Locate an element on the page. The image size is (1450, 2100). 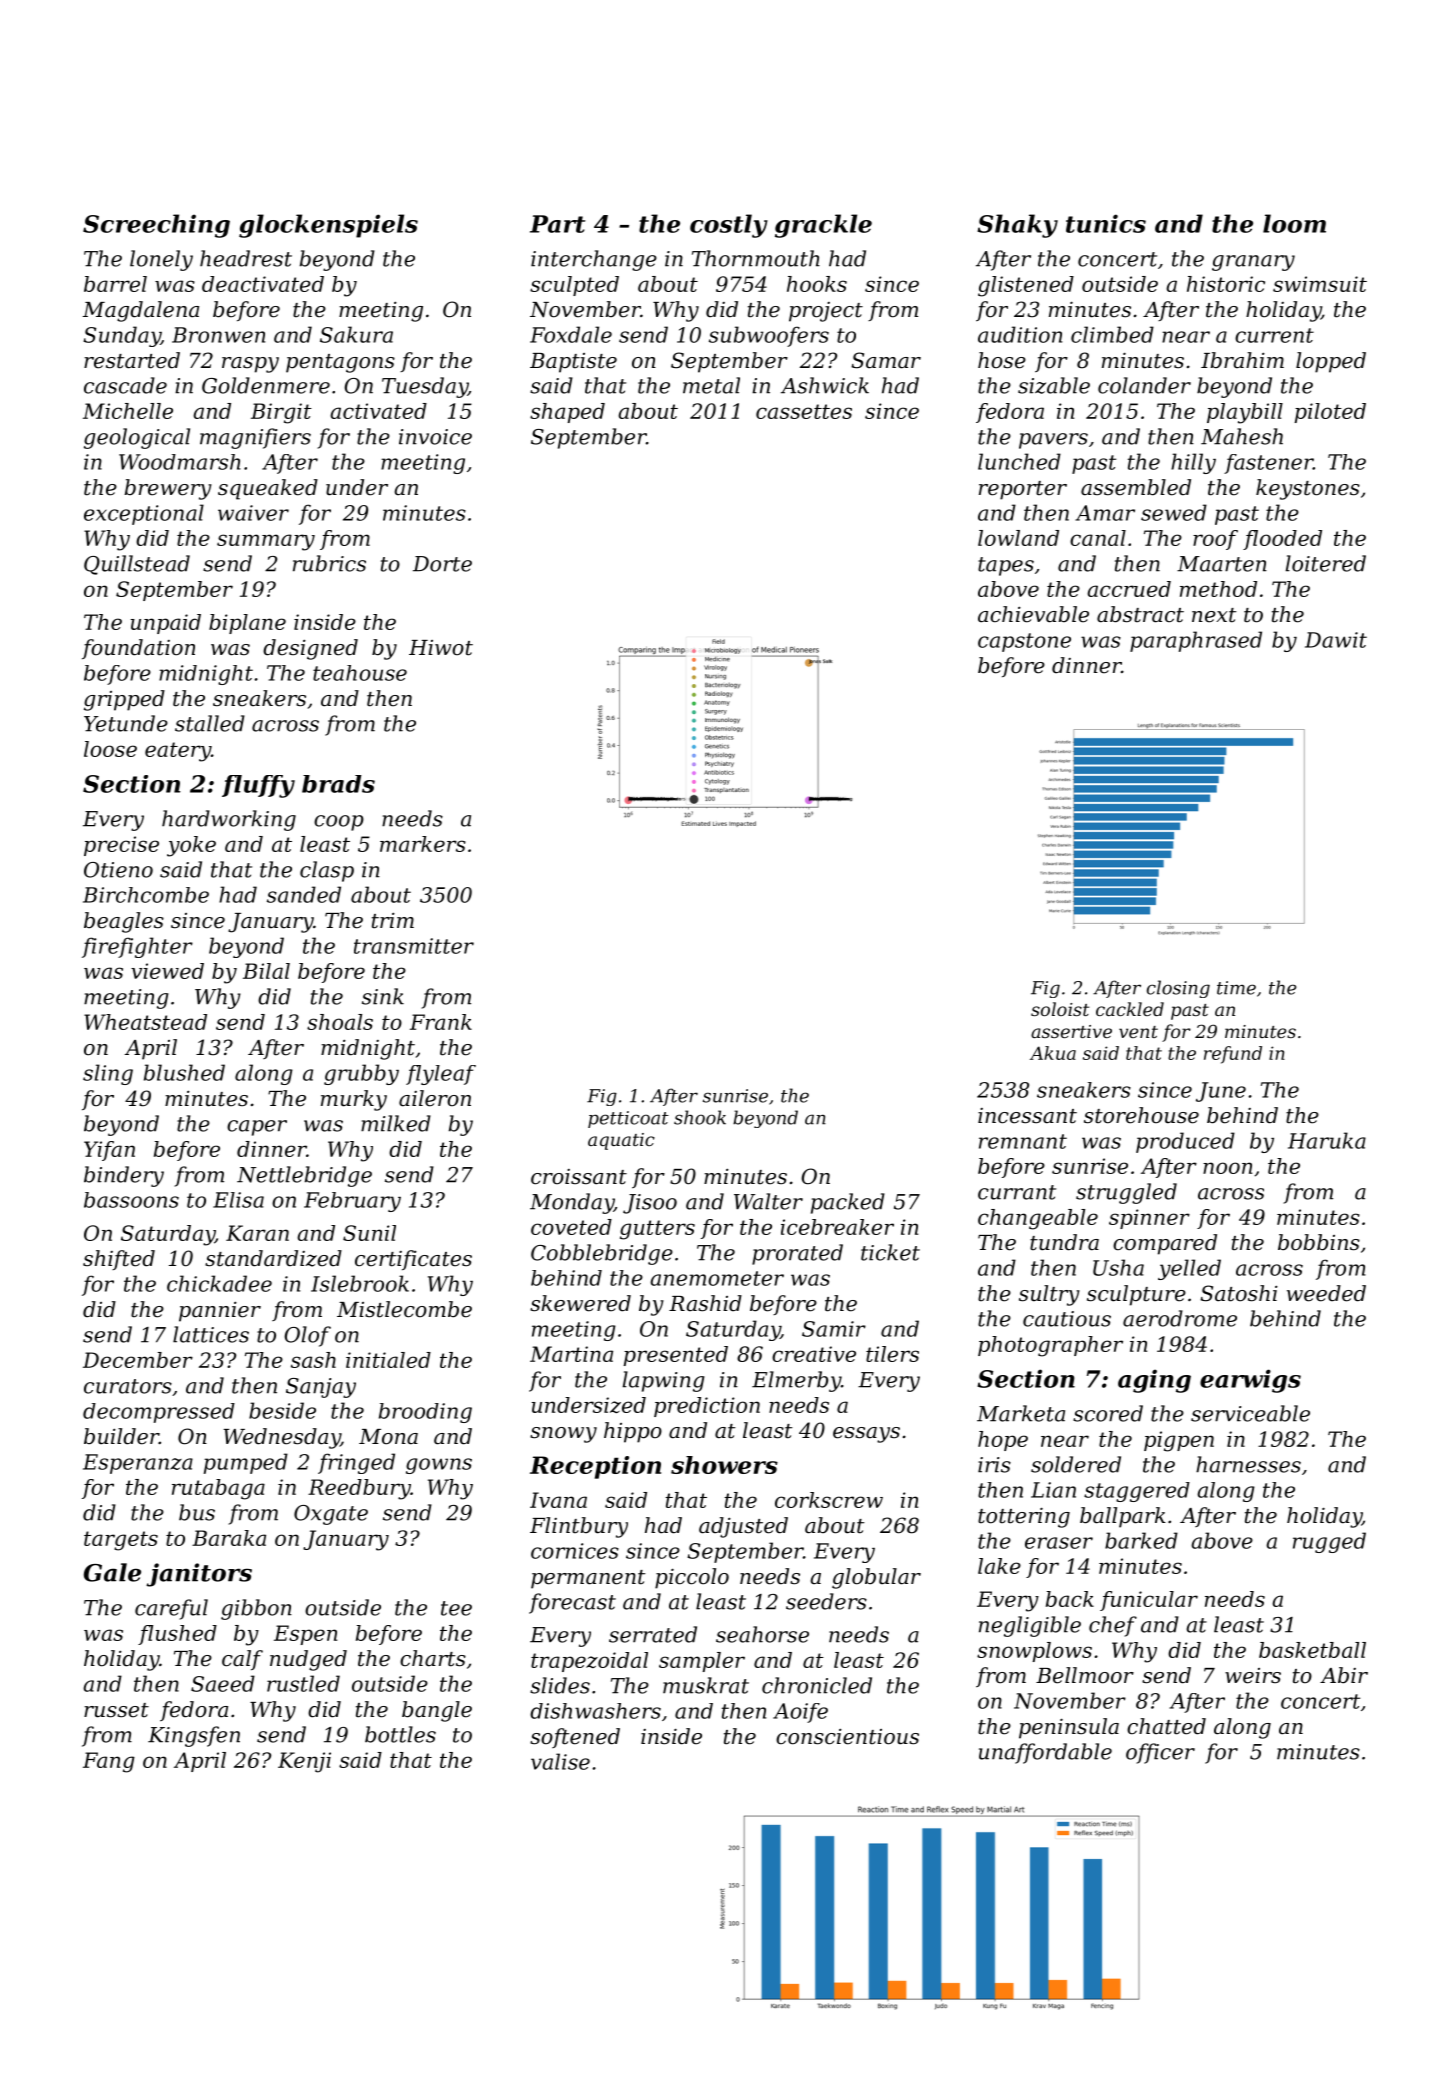
Screeching is located at coordinates (156, 226).
